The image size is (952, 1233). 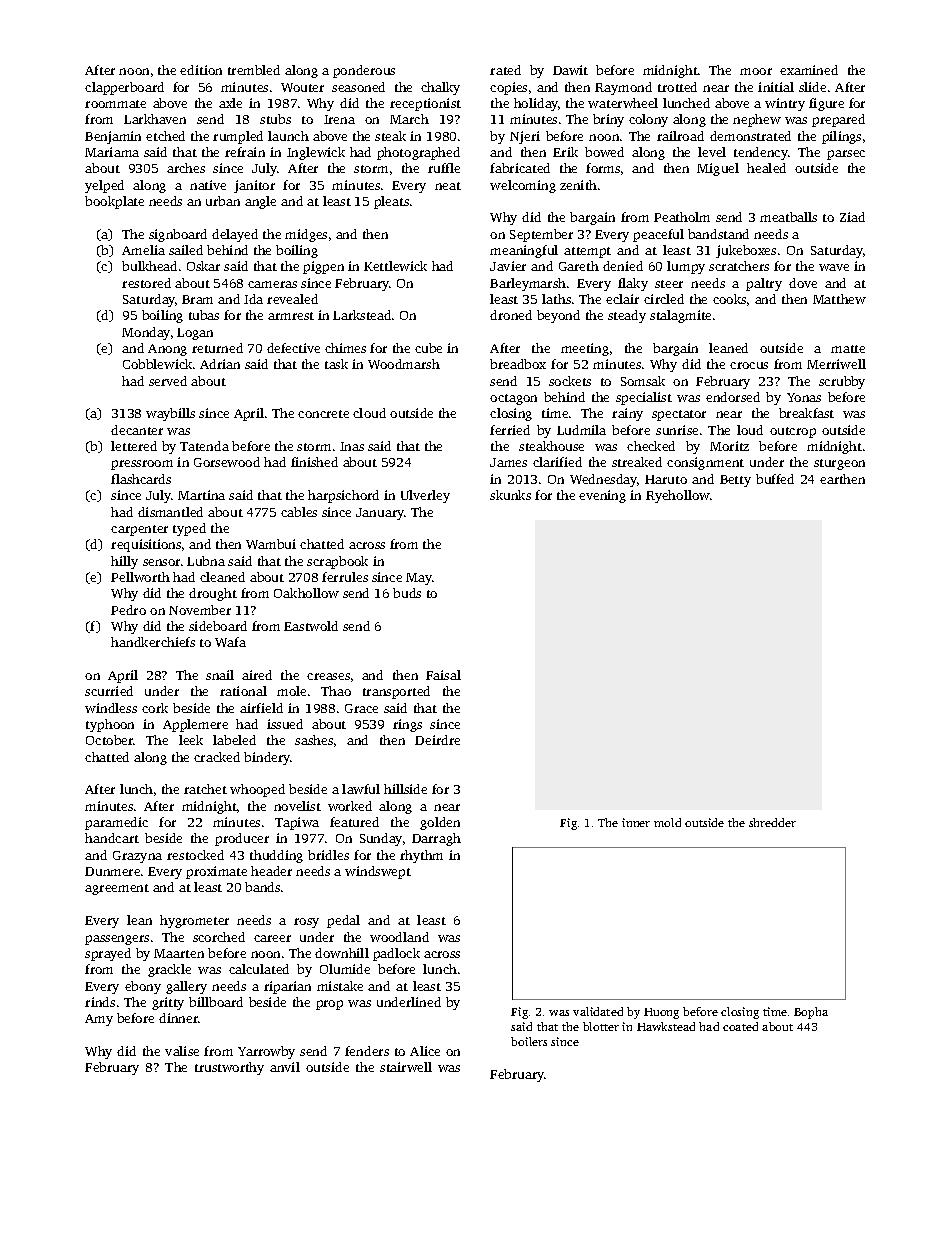 What do you see at coordinates (361, 789) in the document?
I see `lawful` at bounding box center [361, 789].
